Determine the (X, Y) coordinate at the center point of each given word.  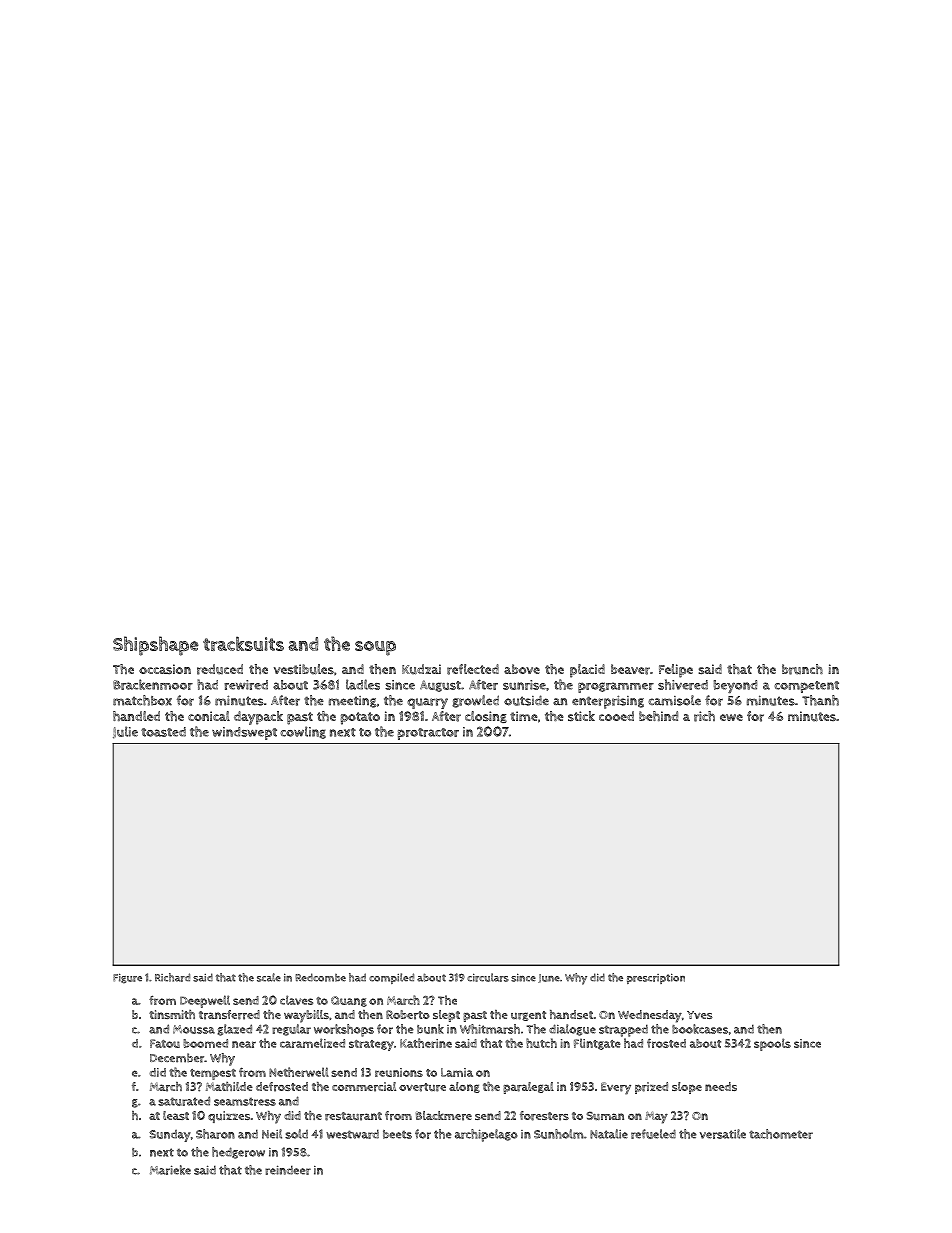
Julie (125, 732)
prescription (656, 978)
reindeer (288, 1170)
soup (375, 648)
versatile (723, 1134)
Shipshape (155, 646)
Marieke (170, 1170)
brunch (802, 669)
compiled (391, 978)
